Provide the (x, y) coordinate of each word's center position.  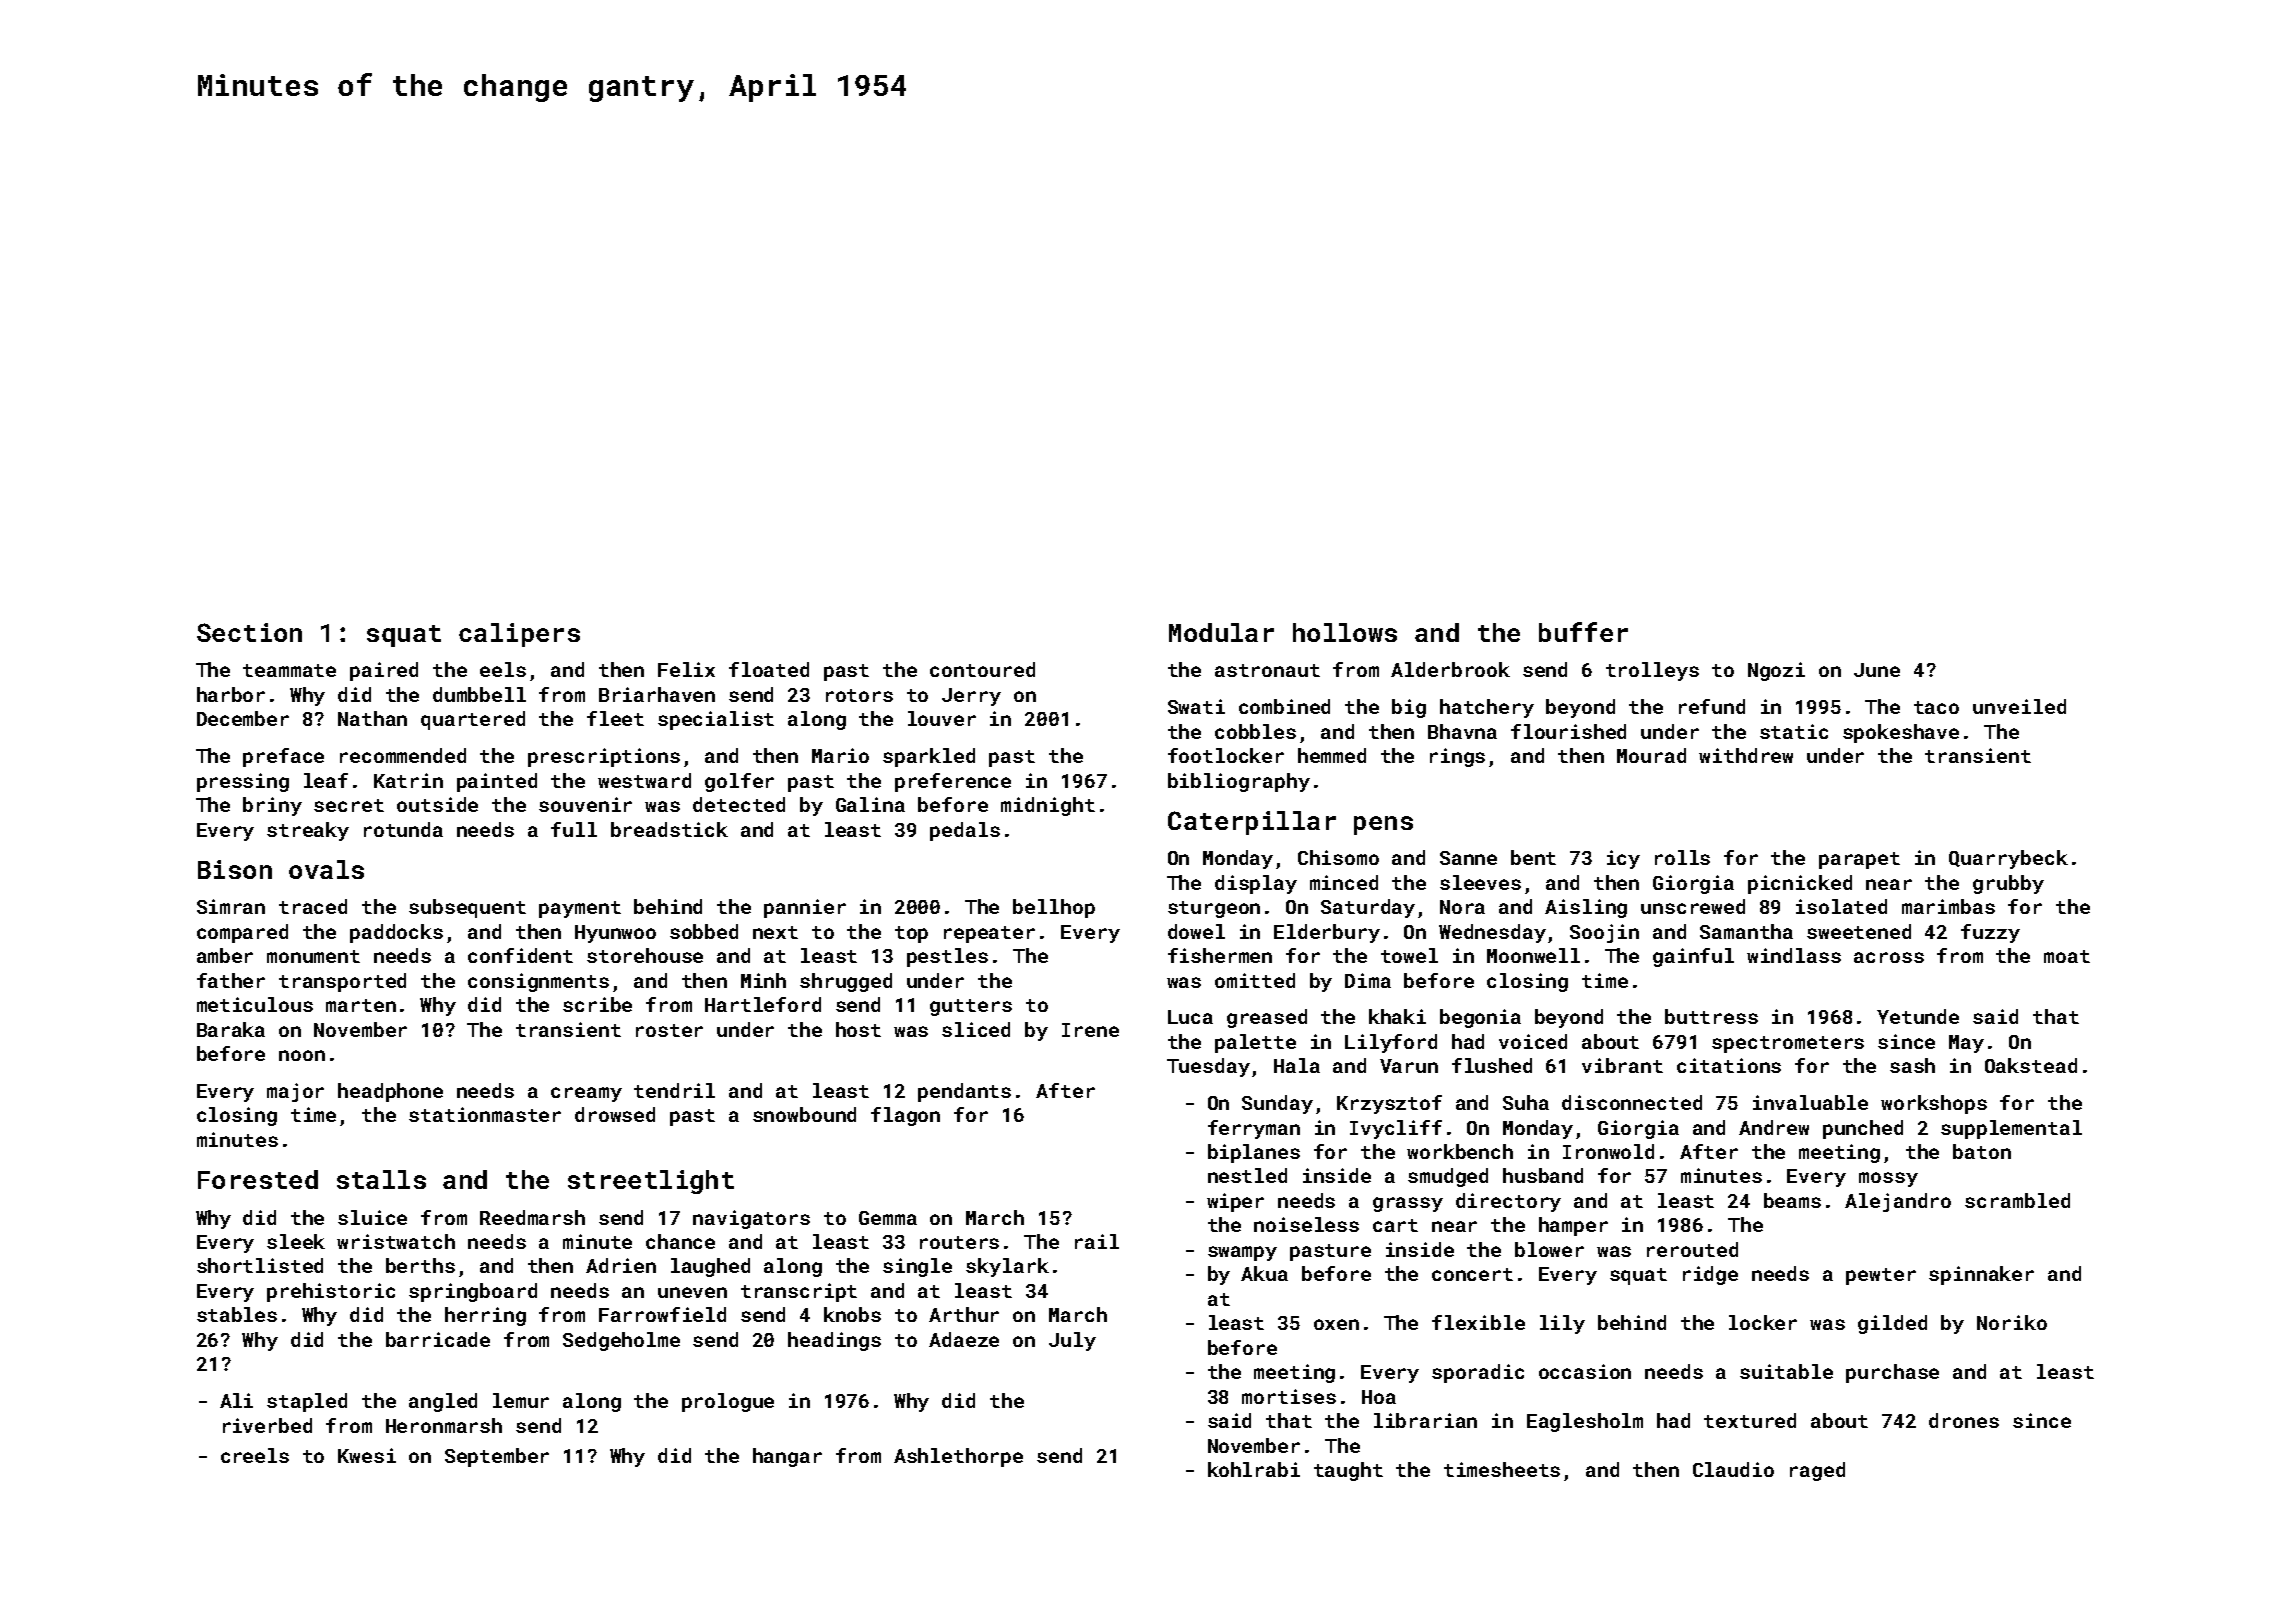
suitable (1786, 1371)
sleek (296, 1241)
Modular (1221, 632)
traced (313, 906)
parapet (1859, 860)
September (497, 1457)
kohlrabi (1254, 1469)
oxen (1336, 1324)
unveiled (2019, 706)
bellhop (1054, 908)
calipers (519, 635)
